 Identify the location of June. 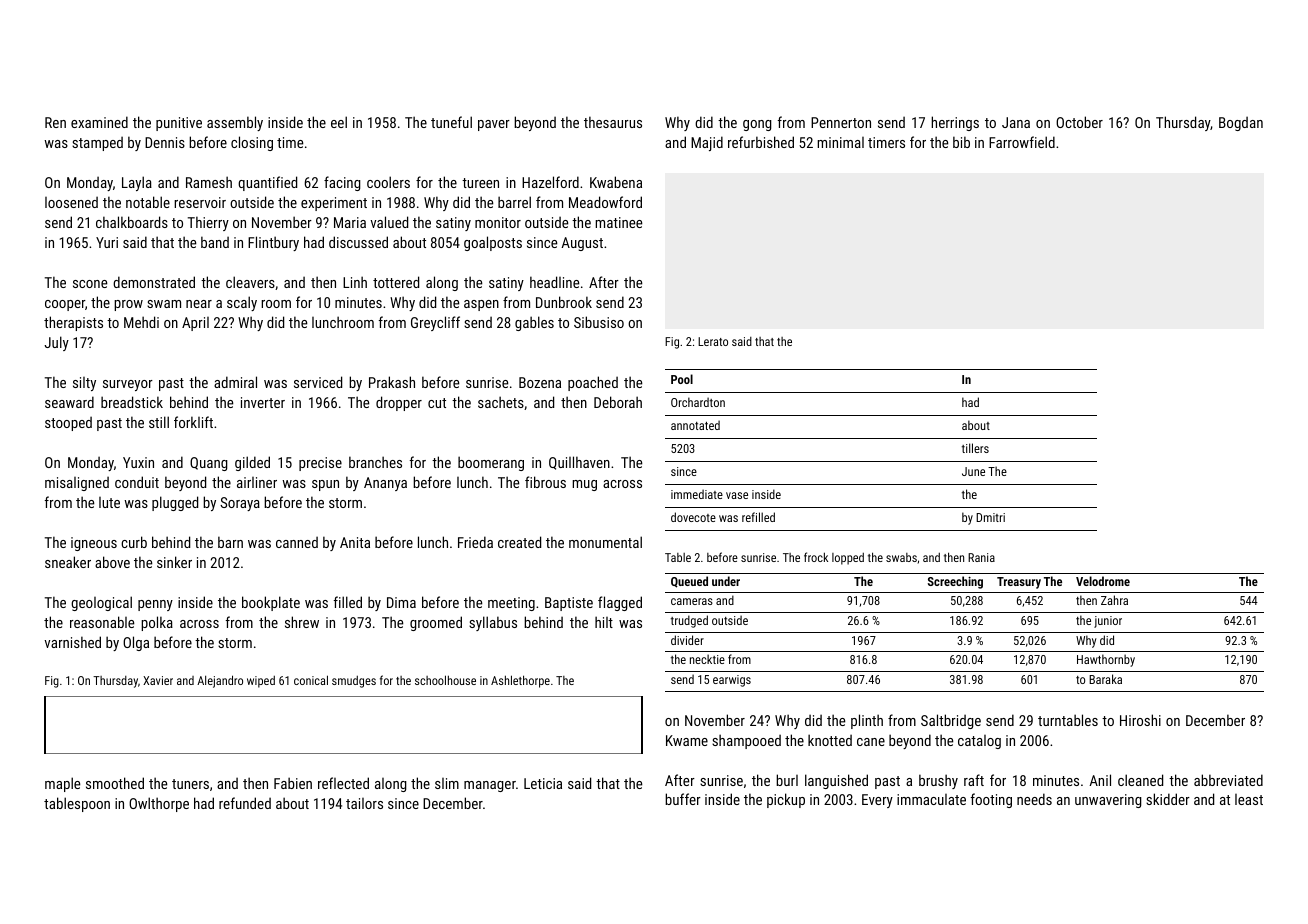
(973, 471).
